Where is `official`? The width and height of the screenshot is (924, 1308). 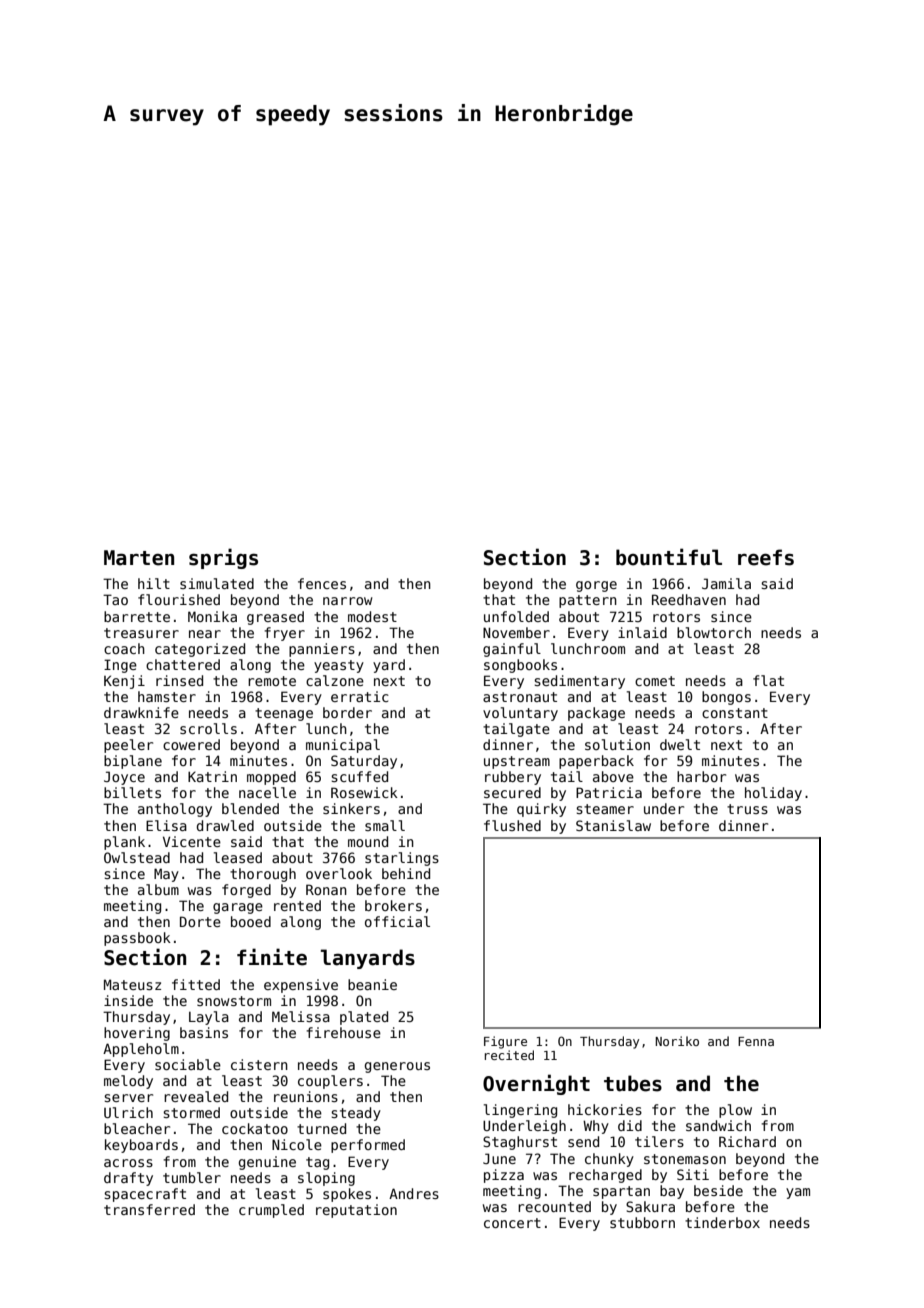
official is located at coordinates (397, 921).
